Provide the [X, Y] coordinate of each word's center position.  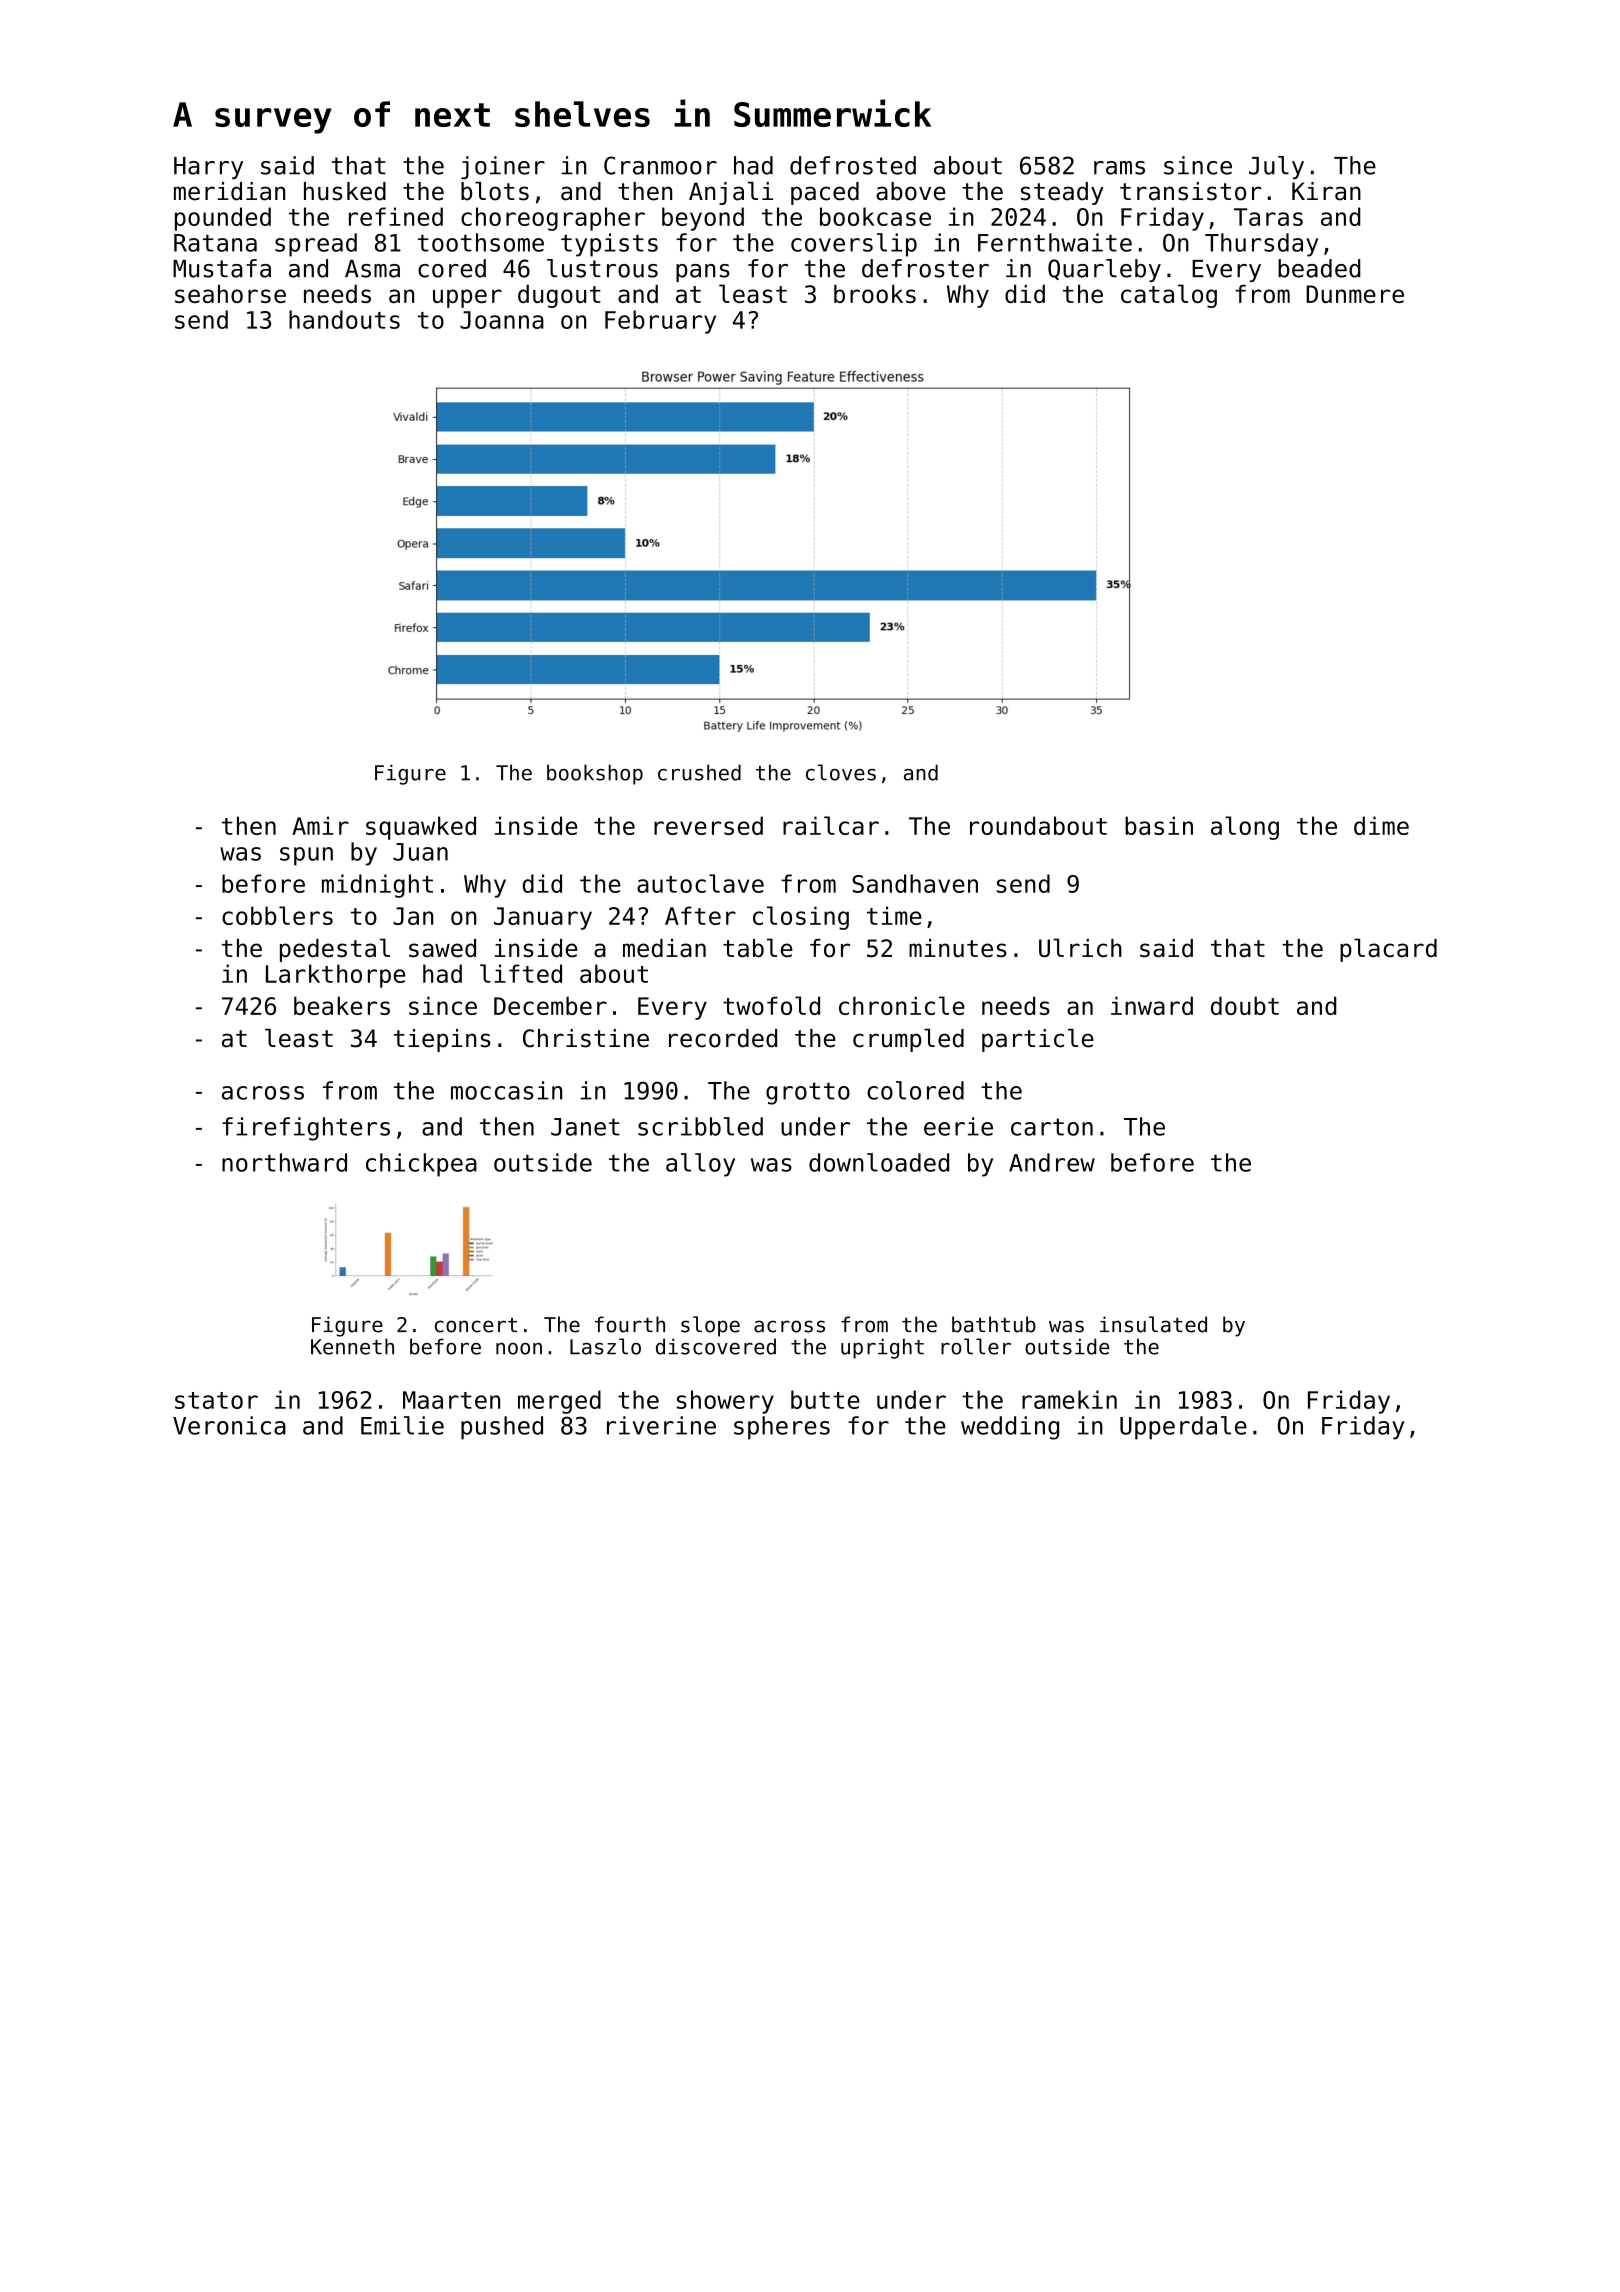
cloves [841, 772]
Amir [320, 825]
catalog [1169, 296]
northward [284, 1162]
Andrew [1052, 1162]
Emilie [402, 1425]
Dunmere [1355, 294]
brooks [875, 294]
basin [1159, 825]
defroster [925, 268]
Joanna [502, 320]
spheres [782, 1428]
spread [316, 245]
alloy [700, 1165]
